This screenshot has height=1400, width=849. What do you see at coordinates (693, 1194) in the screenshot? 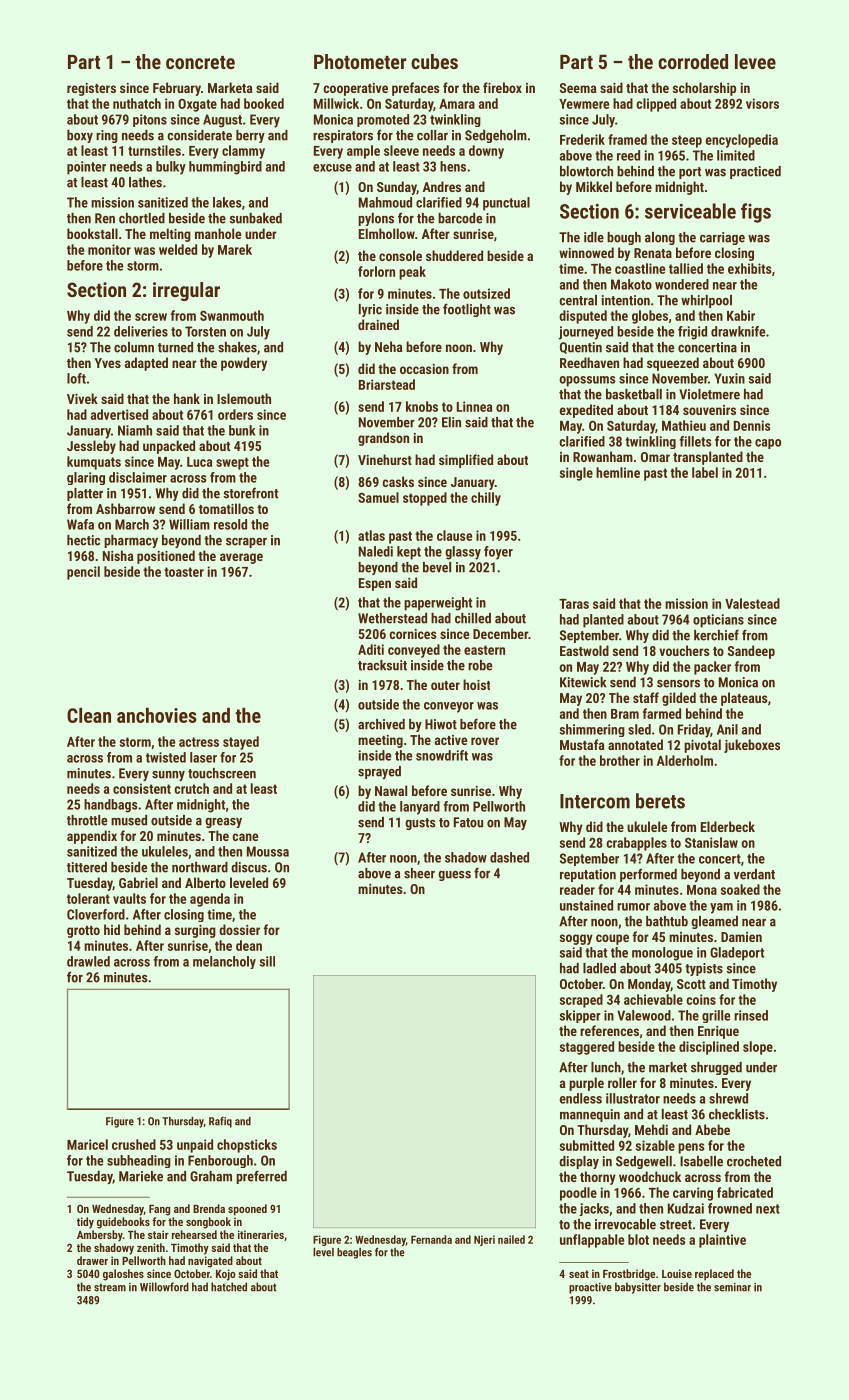
I see `carving` at bounding box center [693, 1194].
